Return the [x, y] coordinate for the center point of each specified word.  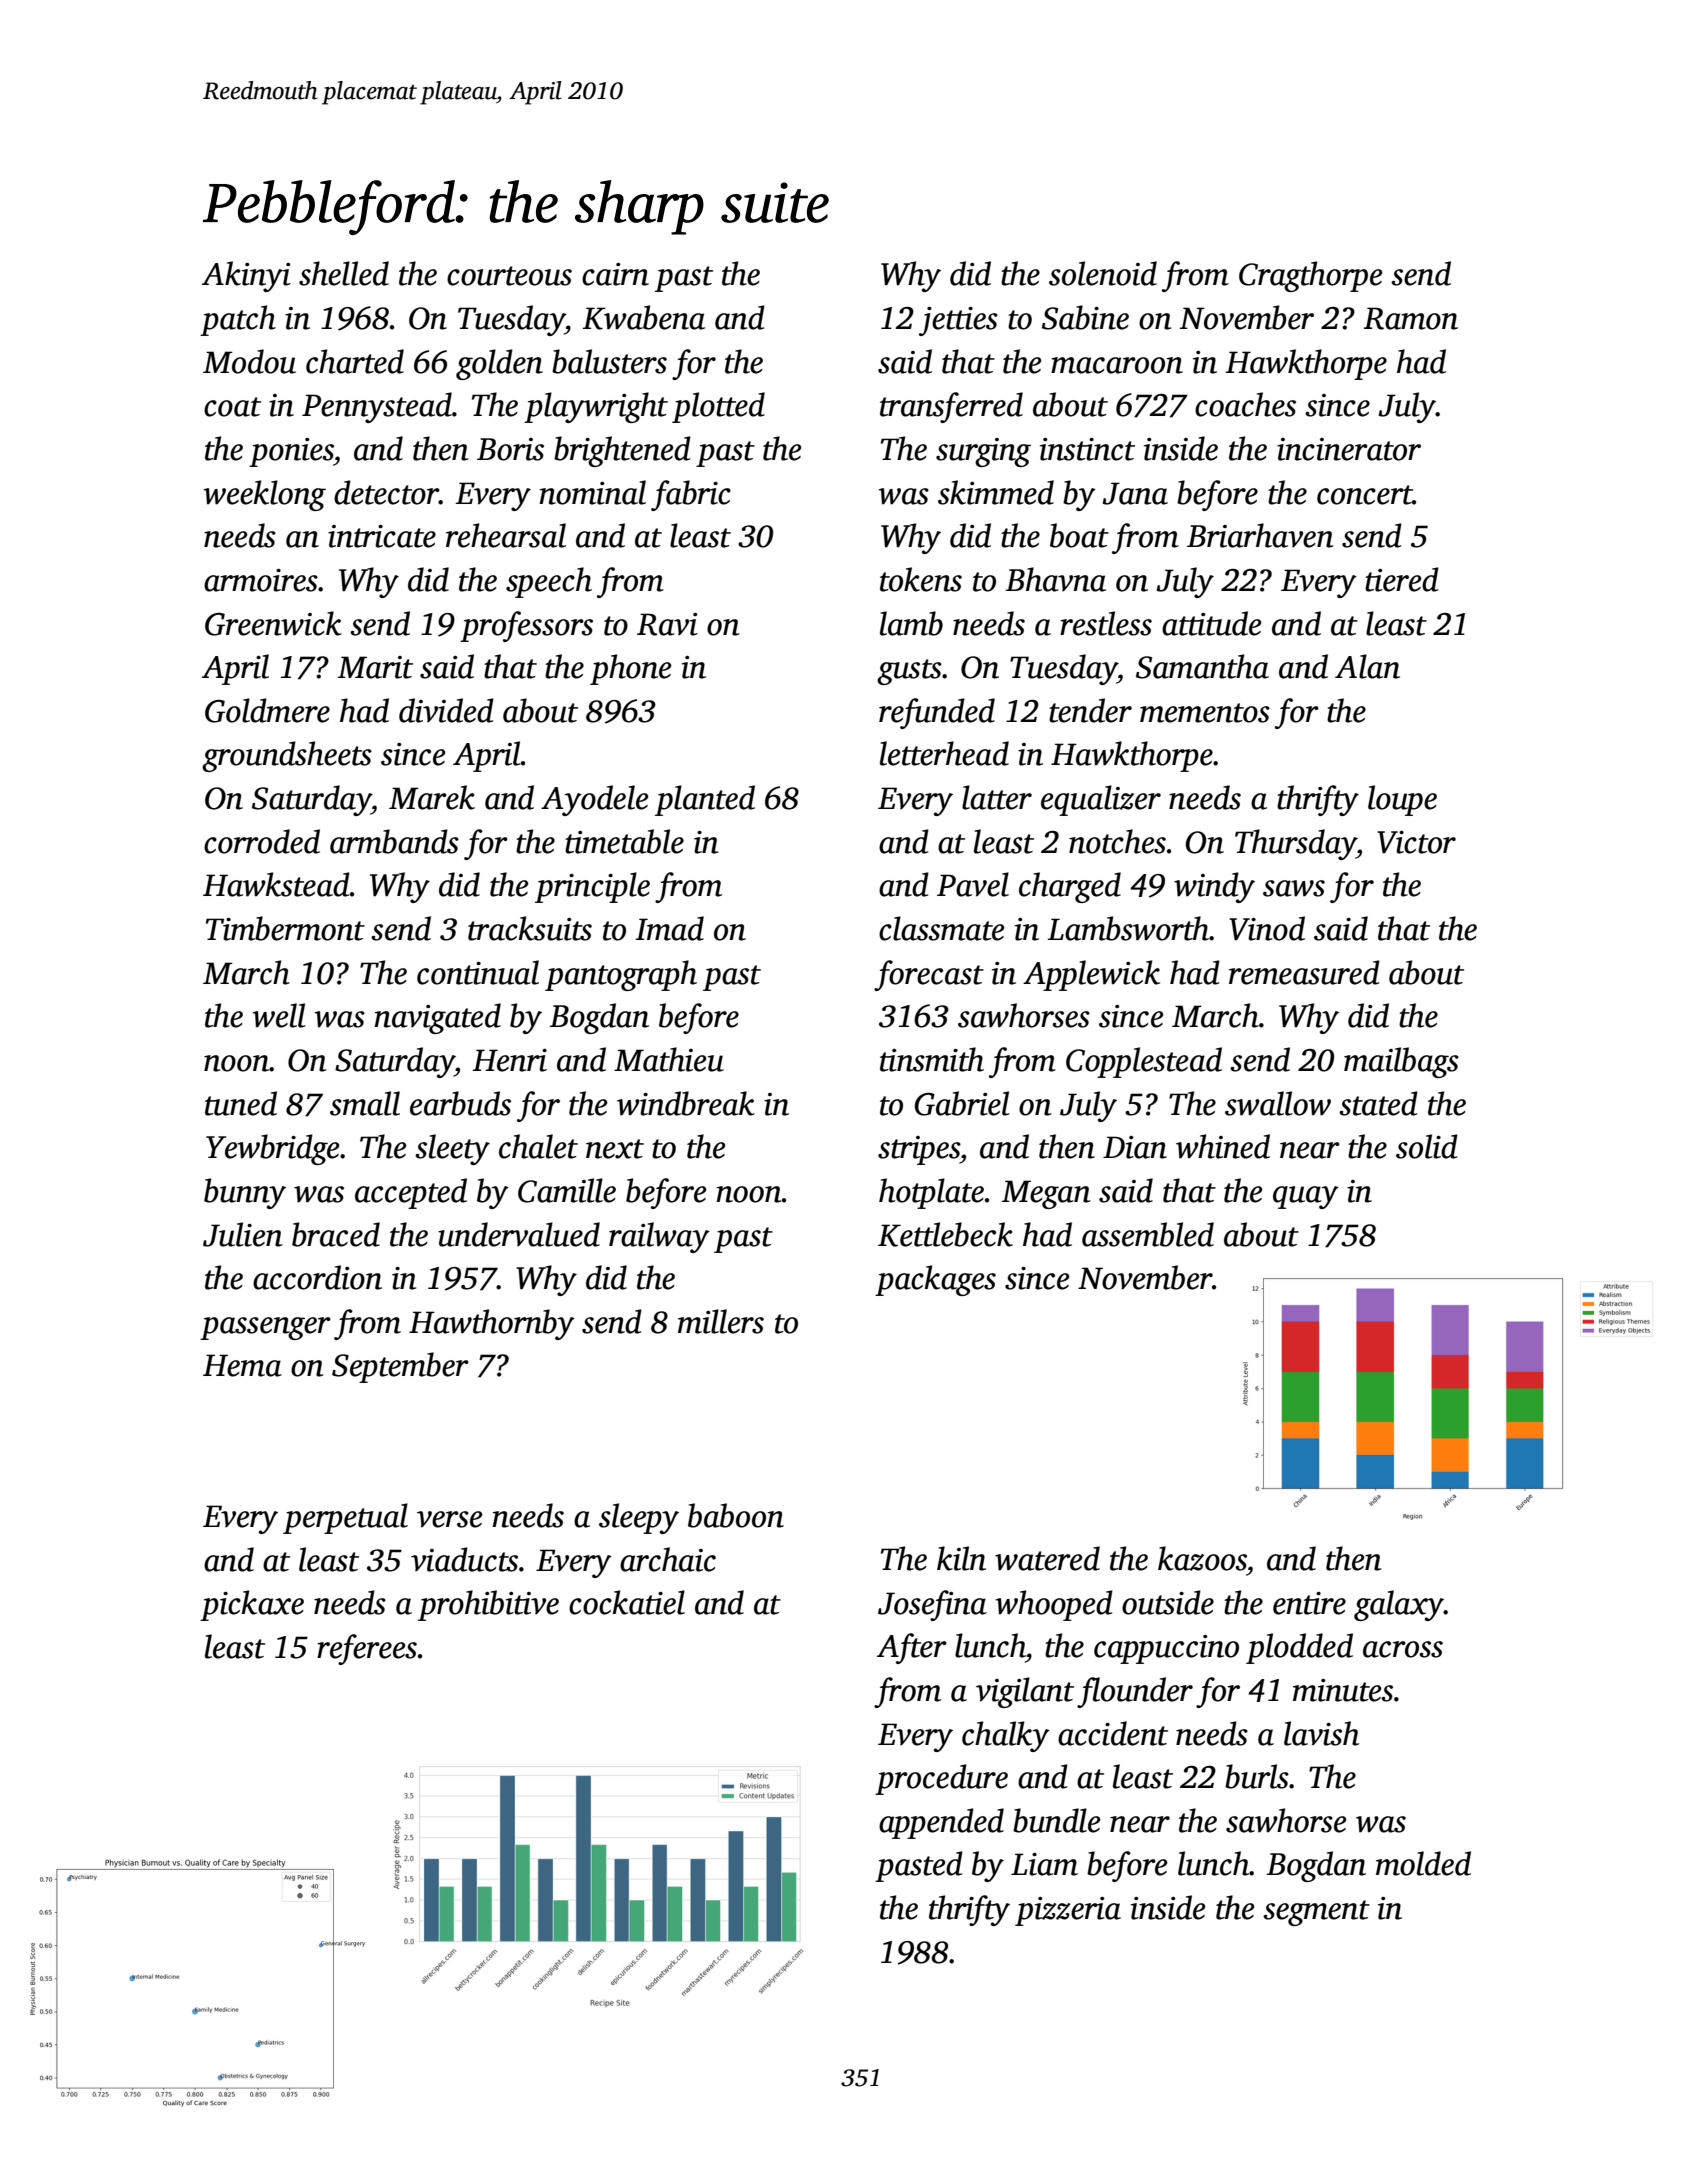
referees [367, 1649]
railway [659, 1237]
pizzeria [1068, 1911]
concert [1365, 495]
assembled [1148, 1234]
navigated [437, 1018]
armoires [261, 580]
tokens [921, 579]
